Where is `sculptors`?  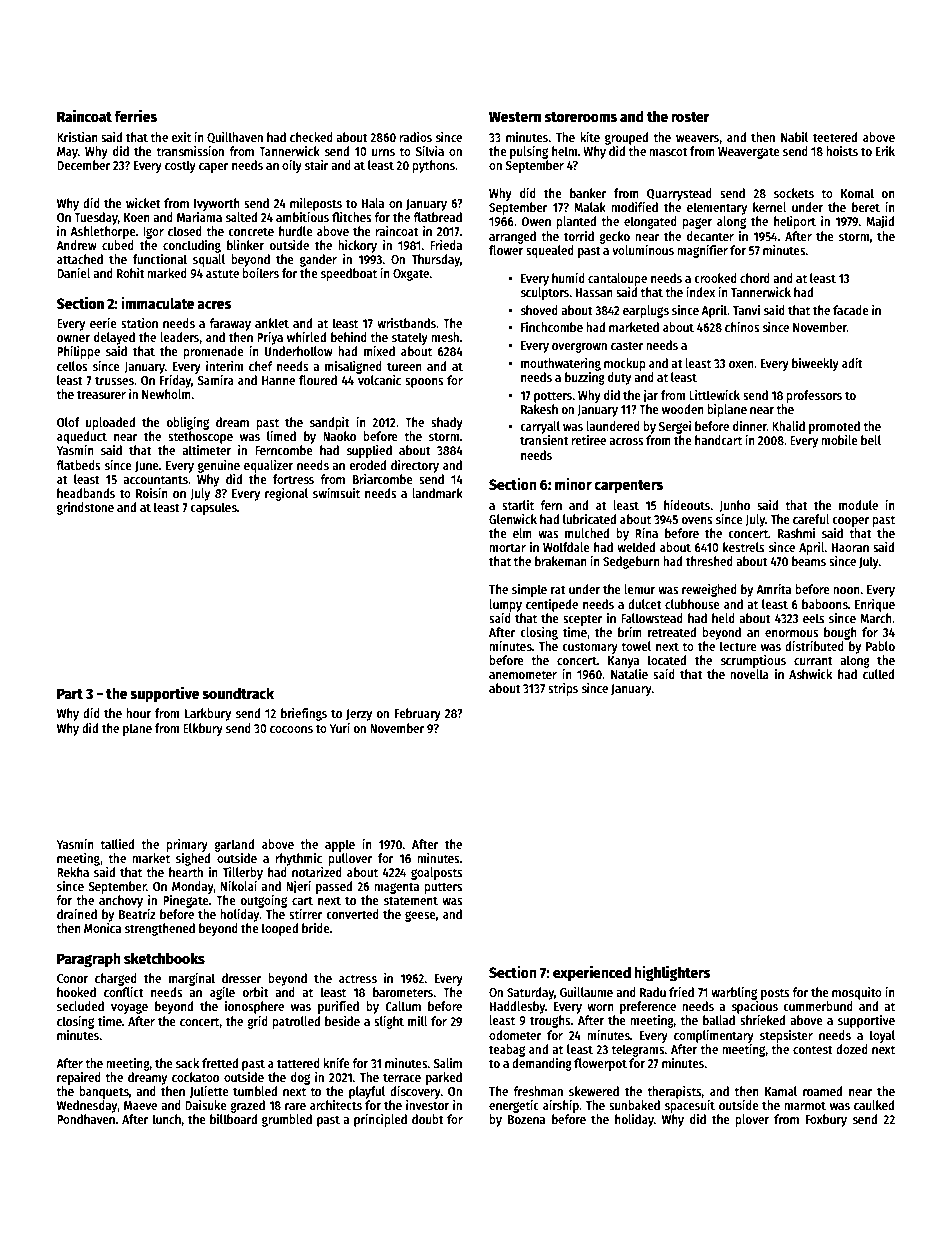
sculptors is located at coordinates (544, 293).
